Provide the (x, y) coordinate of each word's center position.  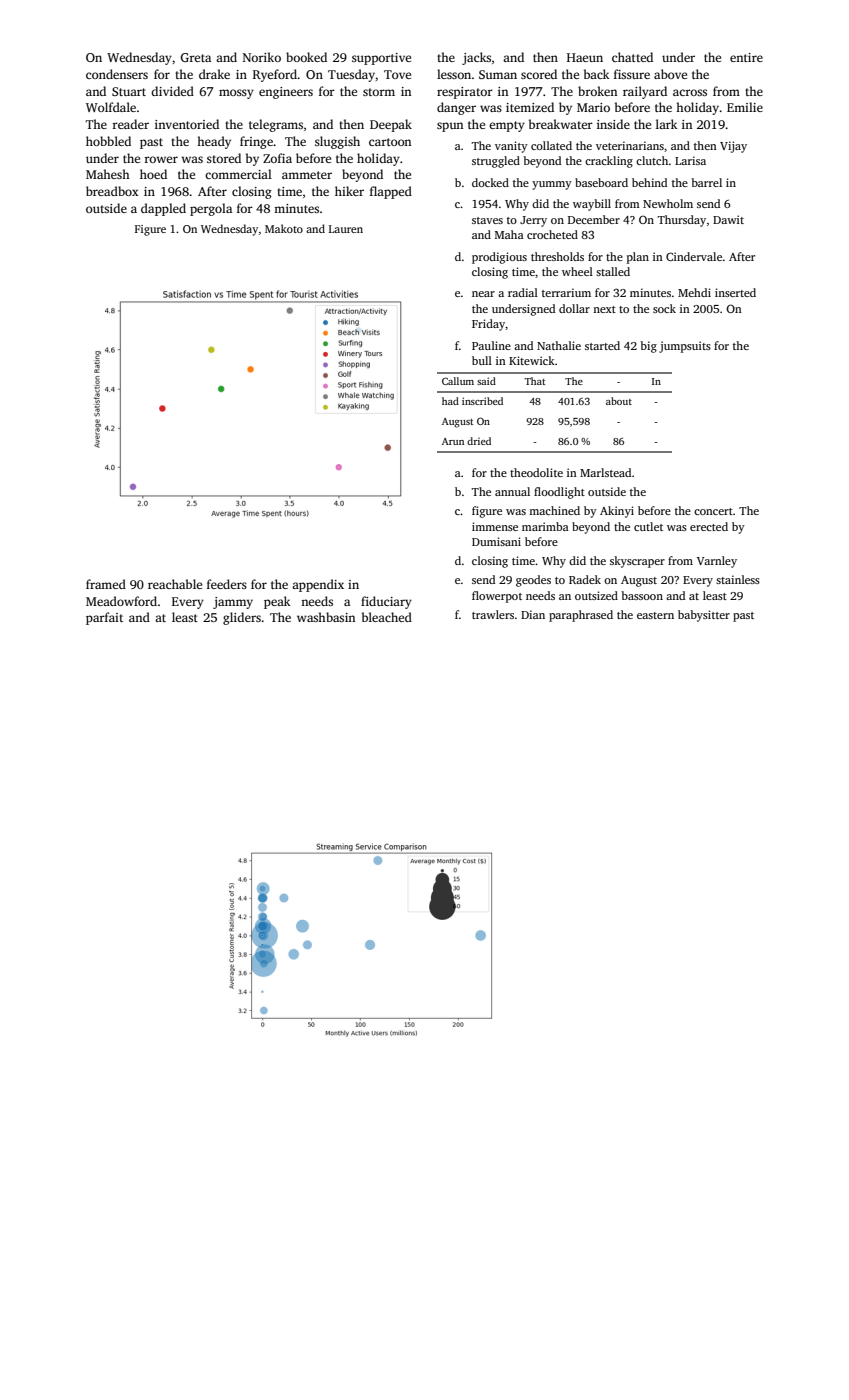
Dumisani (496, 541)
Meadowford (121, 601)
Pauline (491, 345)
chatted (632, 57)
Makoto (284, 228)
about (619, 401)
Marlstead (605, 472)
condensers (117, 74)
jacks (476, 58)
